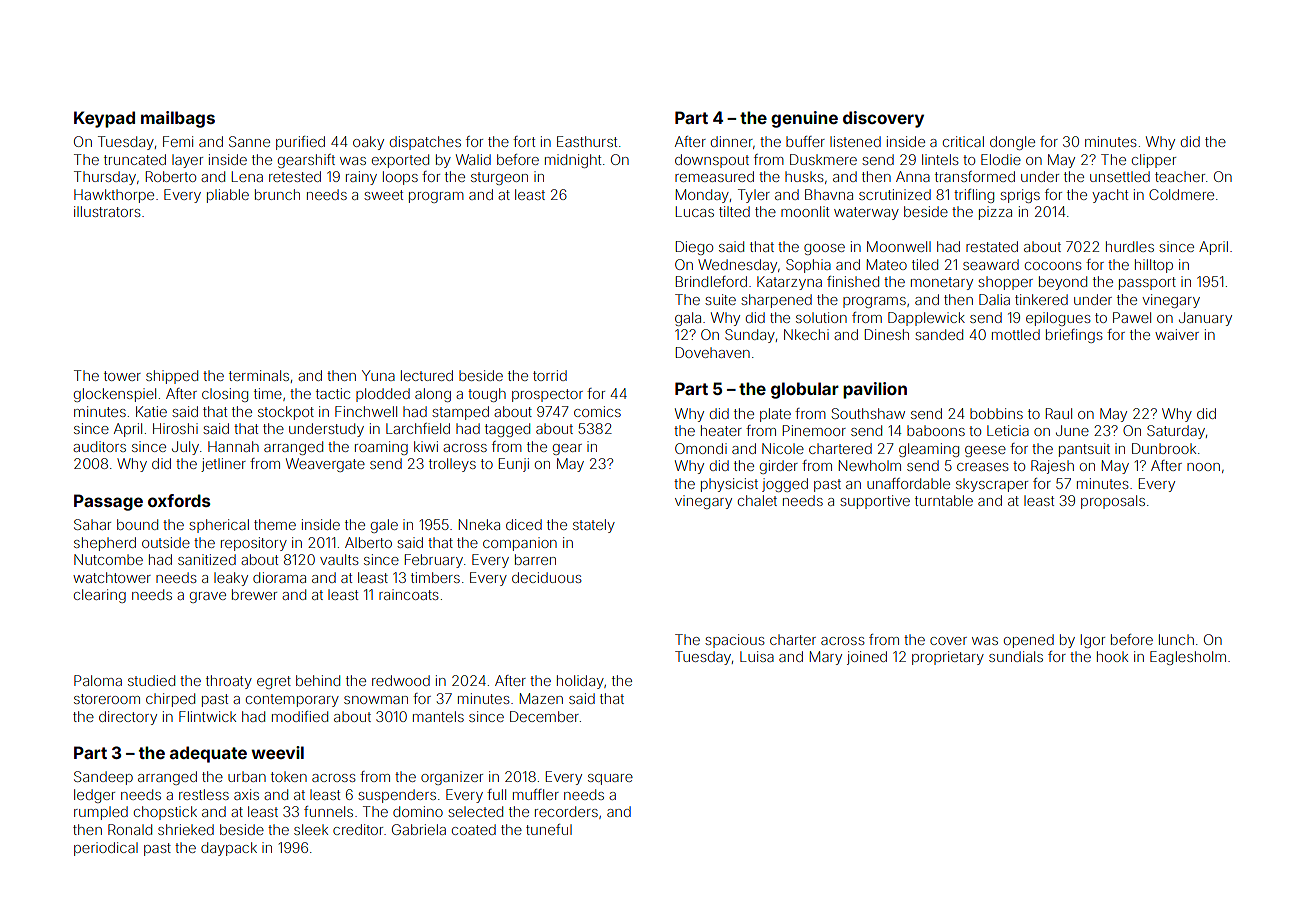 The height and width of the document is (924, 1308). Describe the element at coordinates (115, 395) in the document. I see `glockenspiel` at that location.
